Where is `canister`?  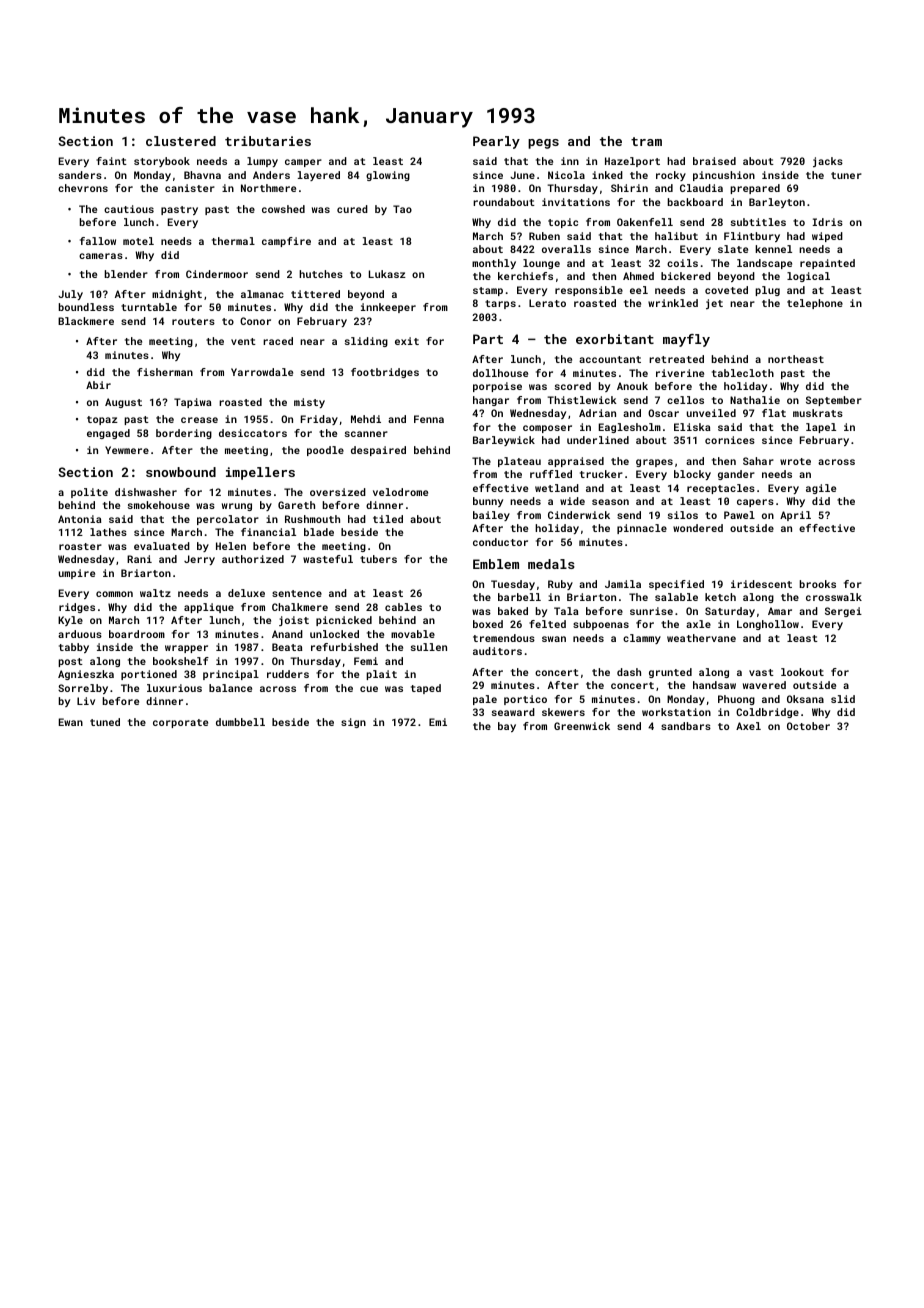
canister is located at coordinates (190, 188).
